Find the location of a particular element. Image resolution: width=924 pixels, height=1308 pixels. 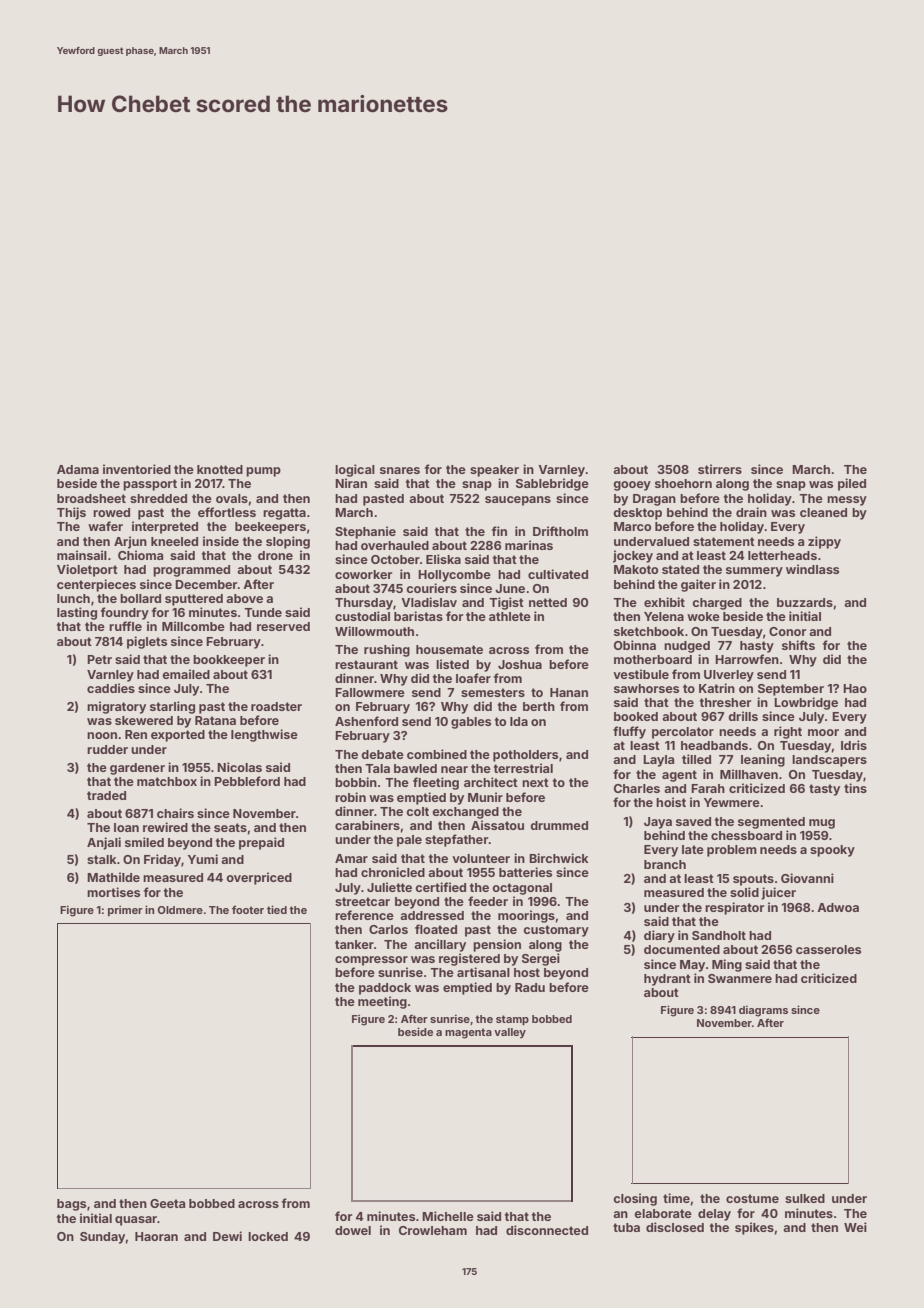

stirrers is located at coordinates (720, 469).
